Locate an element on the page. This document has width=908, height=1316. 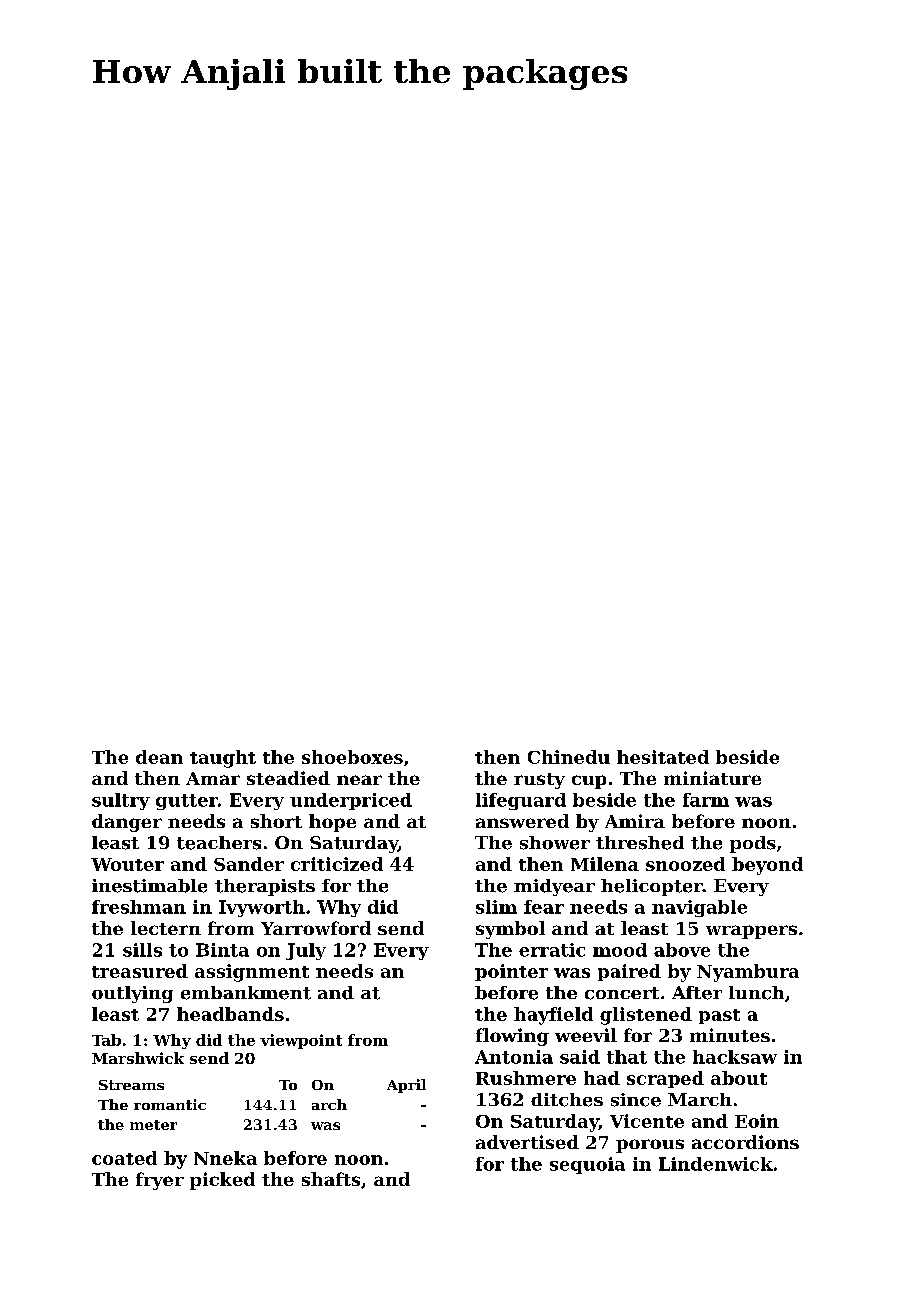
lunch is located at coordinates (756, 993).
